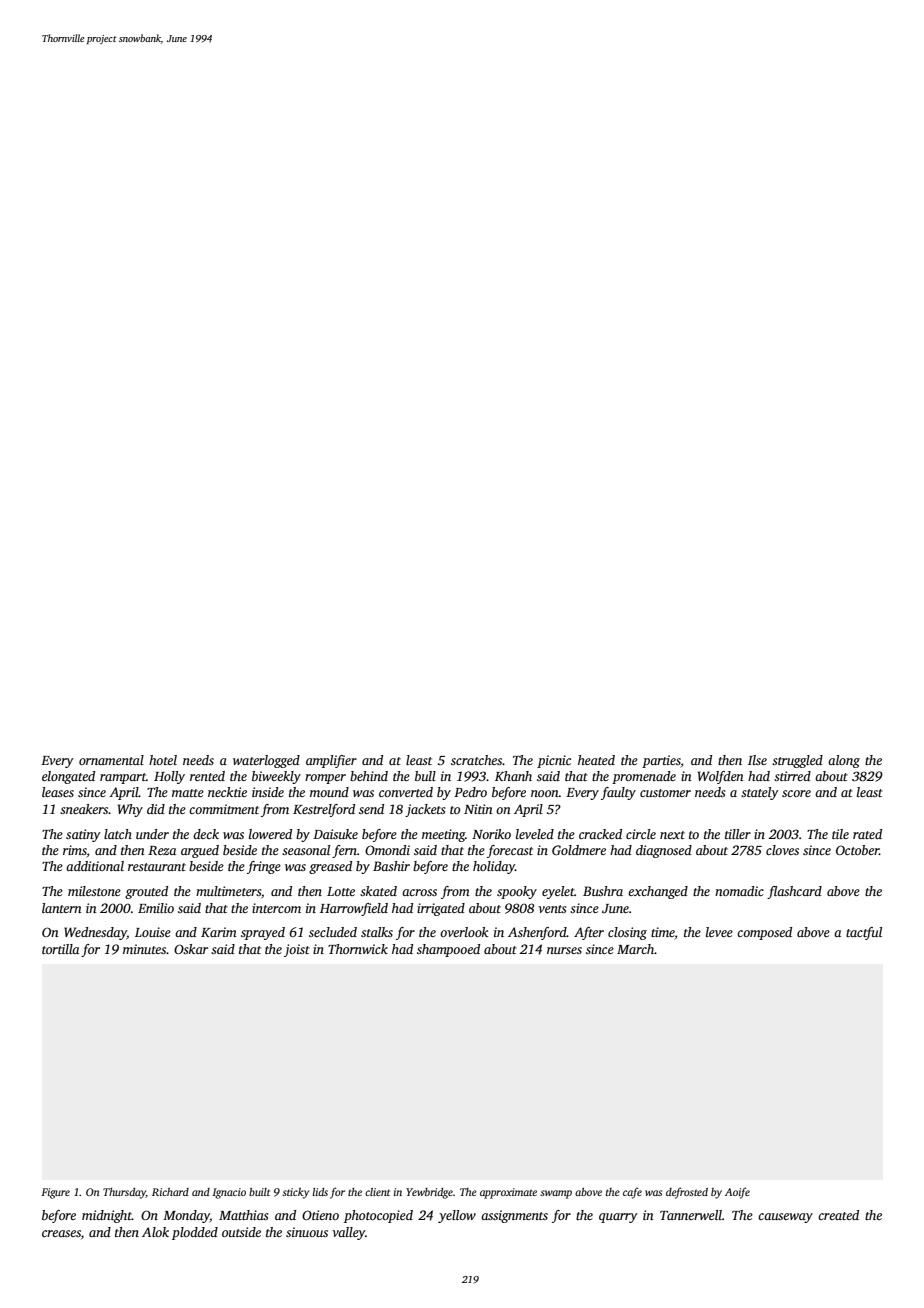 Image resolution: width=924 pixels, height=1308 pixels. I want to click on lids, so click(320, 1192).
